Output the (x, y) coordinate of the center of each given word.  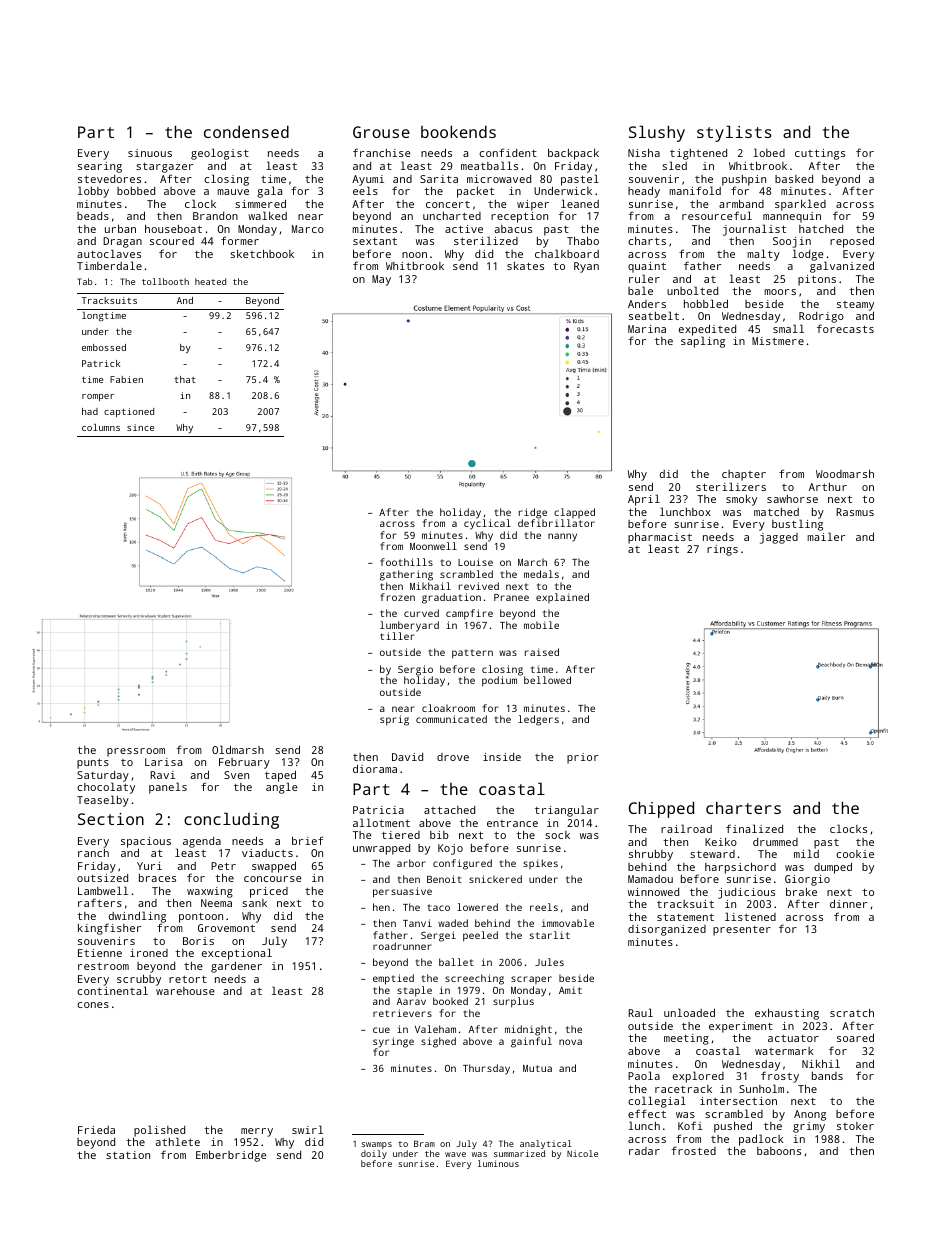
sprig (394, 720)
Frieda (96, 1130)
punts (93, 764)
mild (806, 854)
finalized (754, 828)
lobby (93, 192)
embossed (104, 347)
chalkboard (567, 253)
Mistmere (778, 341)
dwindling (136, 917)
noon (414, 255)
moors (780, 292)
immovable (568, 923)
